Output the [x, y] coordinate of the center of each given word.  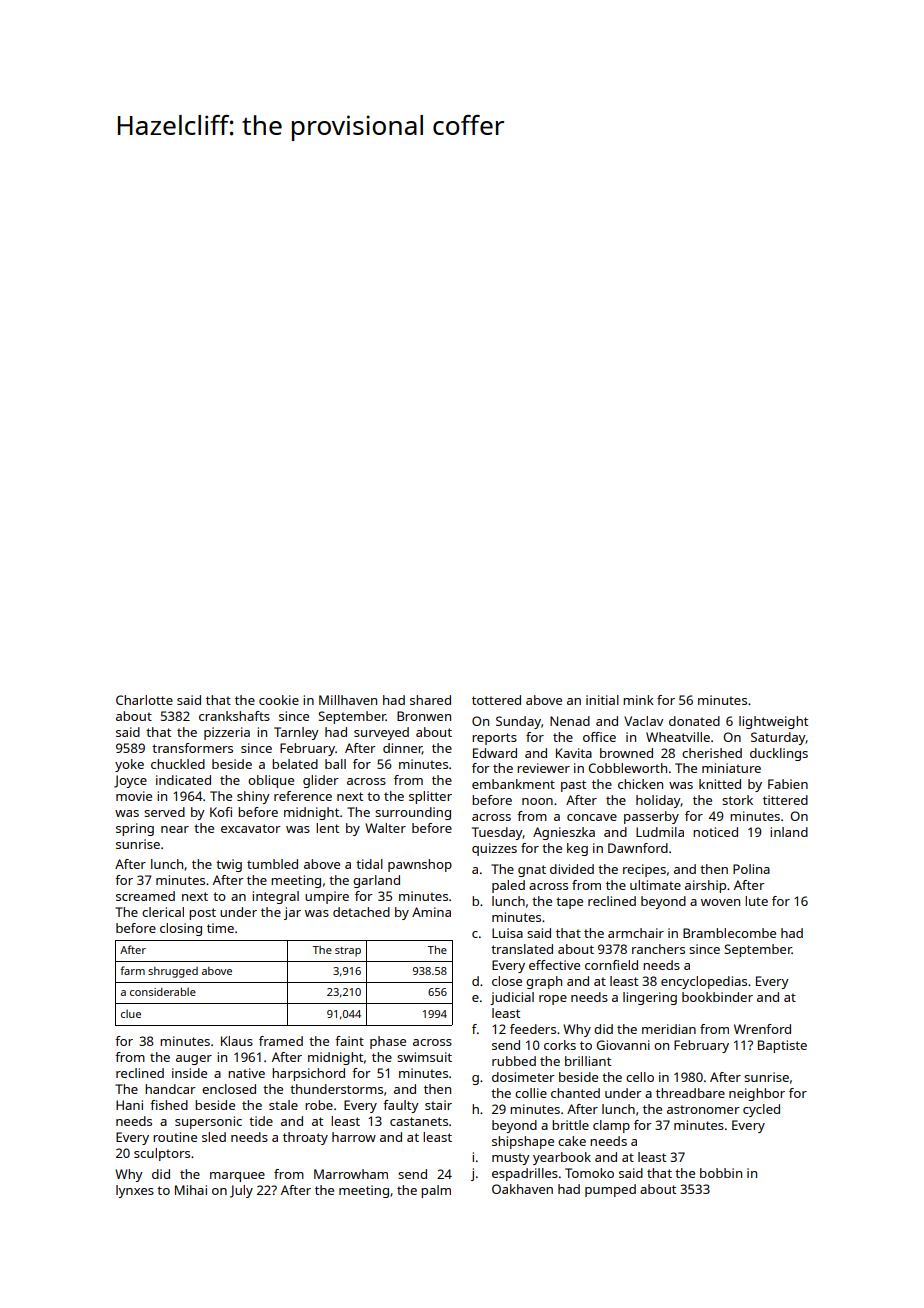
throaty [305, 1138]
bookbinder [717, 997]
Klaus [237, 1041]
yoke [129, 765]
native [246, 1073]
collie [531, 1093]
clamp [611, 1126]
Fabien [788, 784]
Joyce [130, 781]
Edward [495, 753]
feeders [533, 1029]
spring [135, 829]
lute [756, 901]
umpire [327, 897]
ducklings [779, 754]
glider [321, 781]
